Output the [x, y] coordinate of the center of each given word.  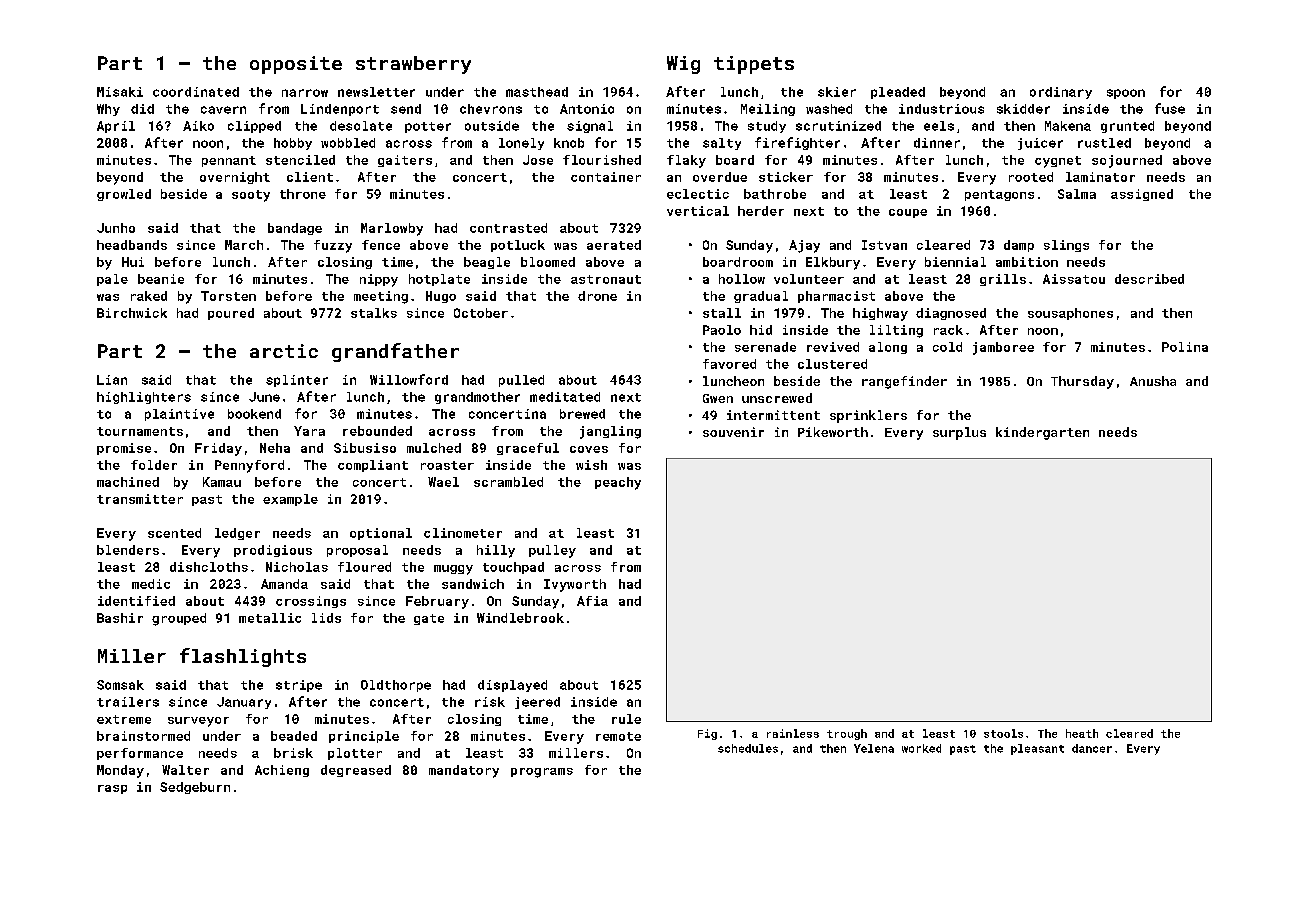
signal [590, 127]
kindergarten [1042, 433]
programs [542, 773]
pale [112, 280]
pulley [552, 551]
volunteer [809, 279]
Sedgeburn [195, 788]
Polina [1185, 347]
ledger [237, 534]
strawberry [413, 65]
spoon [1126, 94]
